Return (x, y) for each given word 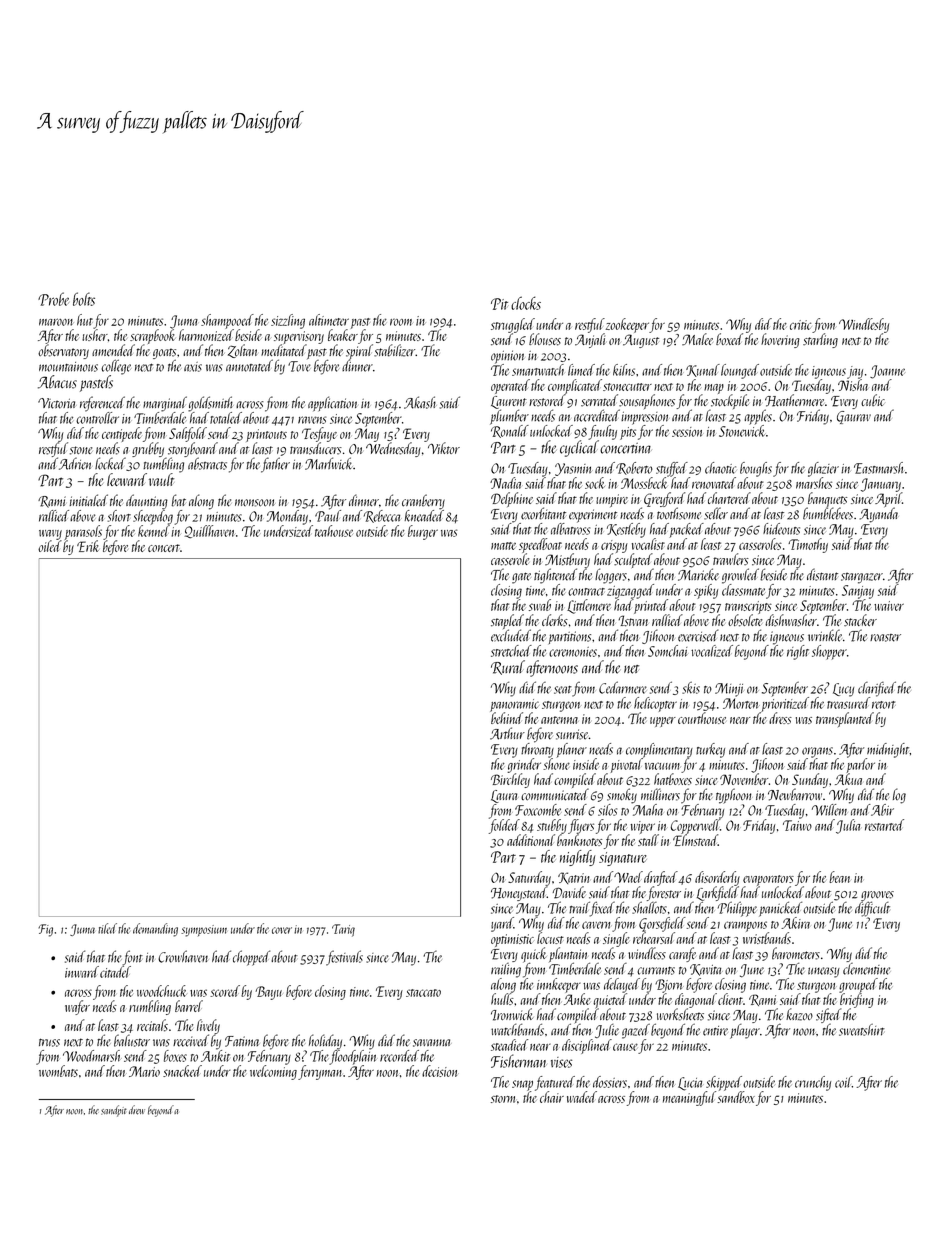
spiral (359, 352)
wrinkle (825, 635)
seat (563, 690)
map (714, 389)
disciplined (587, 1046)
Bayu (268, 993)
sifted (829, 1016)
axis (193, 367)
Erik (88, 546)
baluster (132, 1040)
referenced (102, 404)
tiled (107, 928)
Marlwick (329, 463)
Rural (508, 667)
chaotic (720, 468)
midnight (888, 750)
